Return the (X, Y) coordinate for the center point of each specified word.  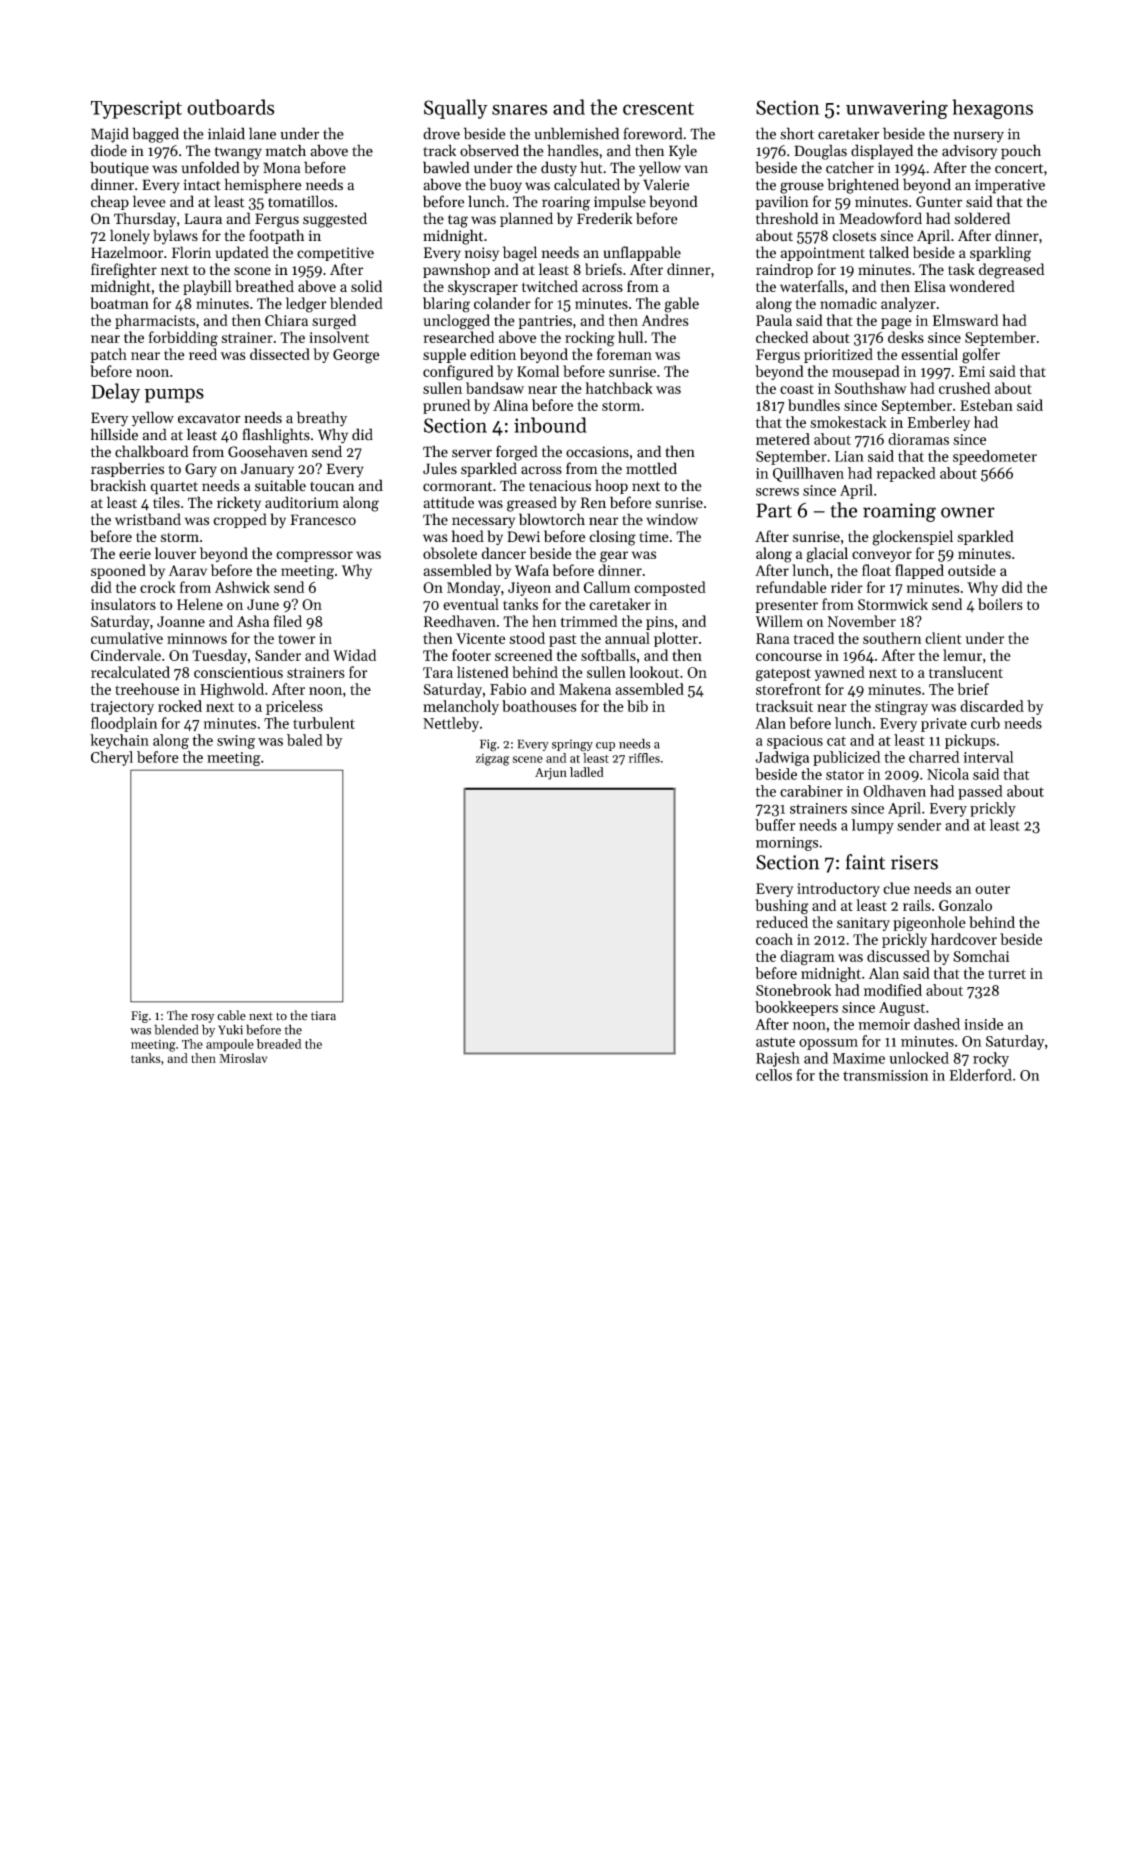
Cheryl (112, 758)
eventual (471, 604)
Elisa (930, 286)
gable (682, 305)
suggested (335, 220)
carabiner (811, 791)
